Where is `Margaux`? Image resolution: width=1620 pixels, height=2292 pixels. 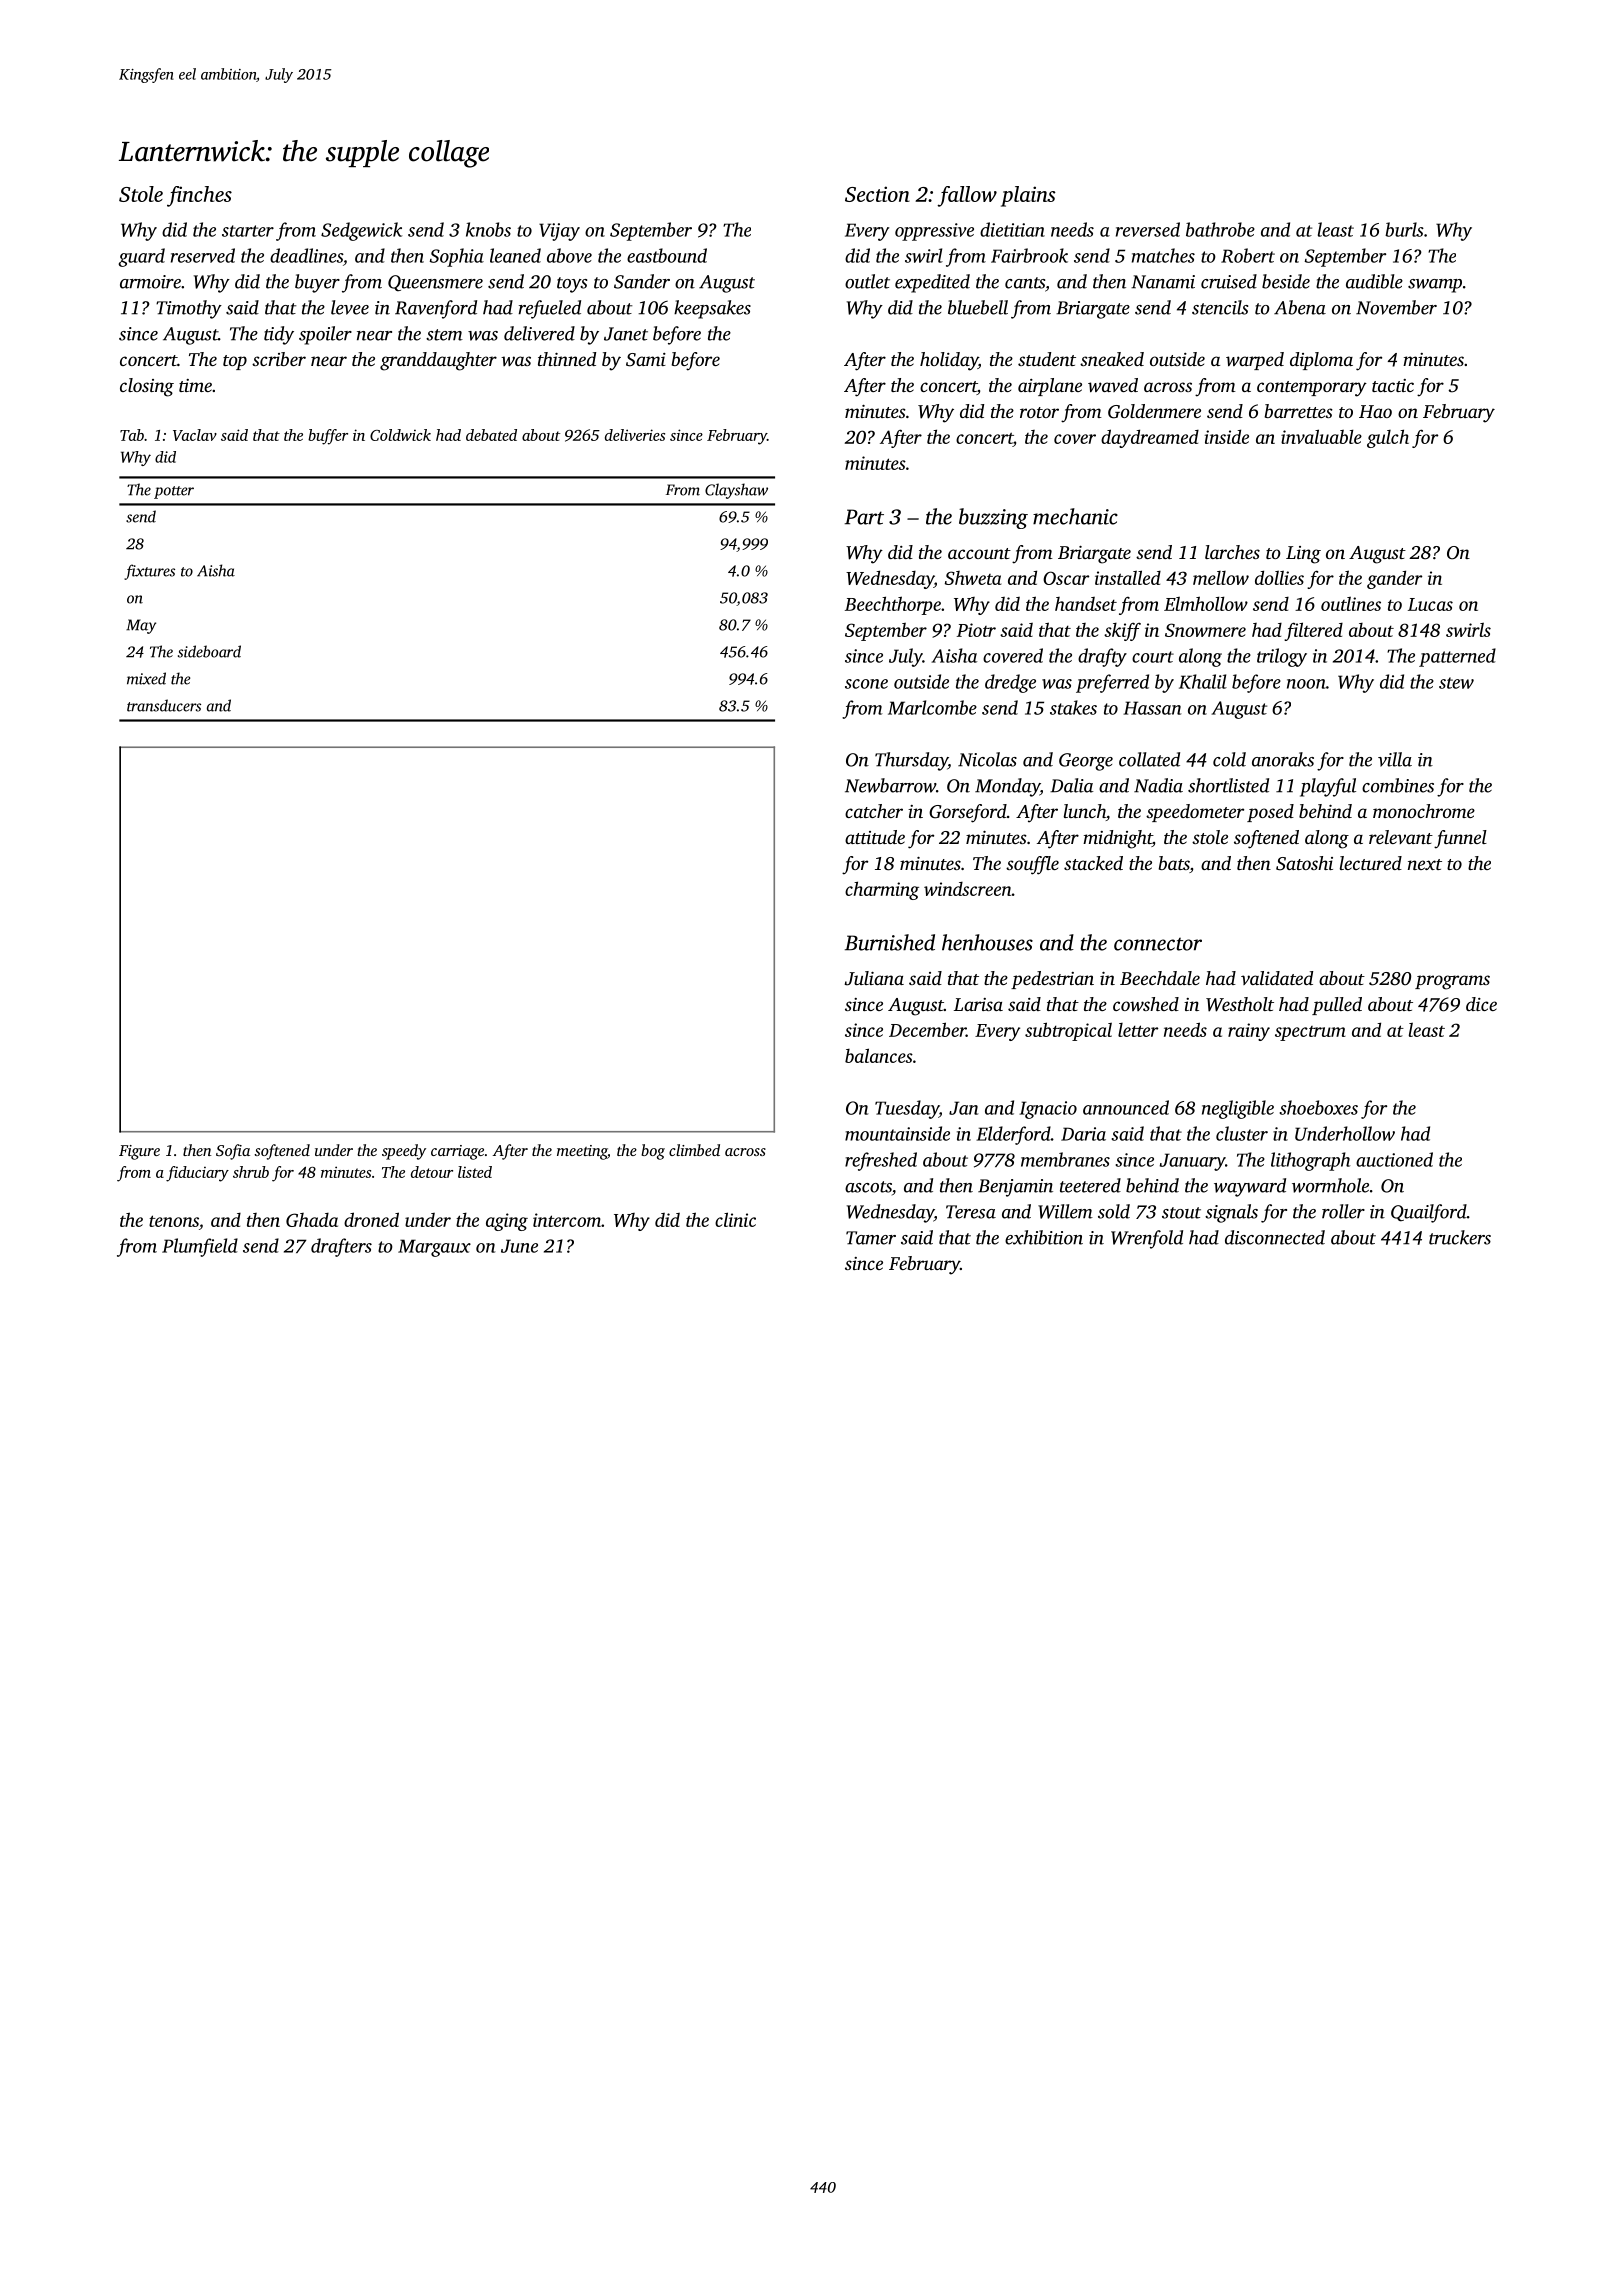 Margaux is located at coordinates (434, 1248).
